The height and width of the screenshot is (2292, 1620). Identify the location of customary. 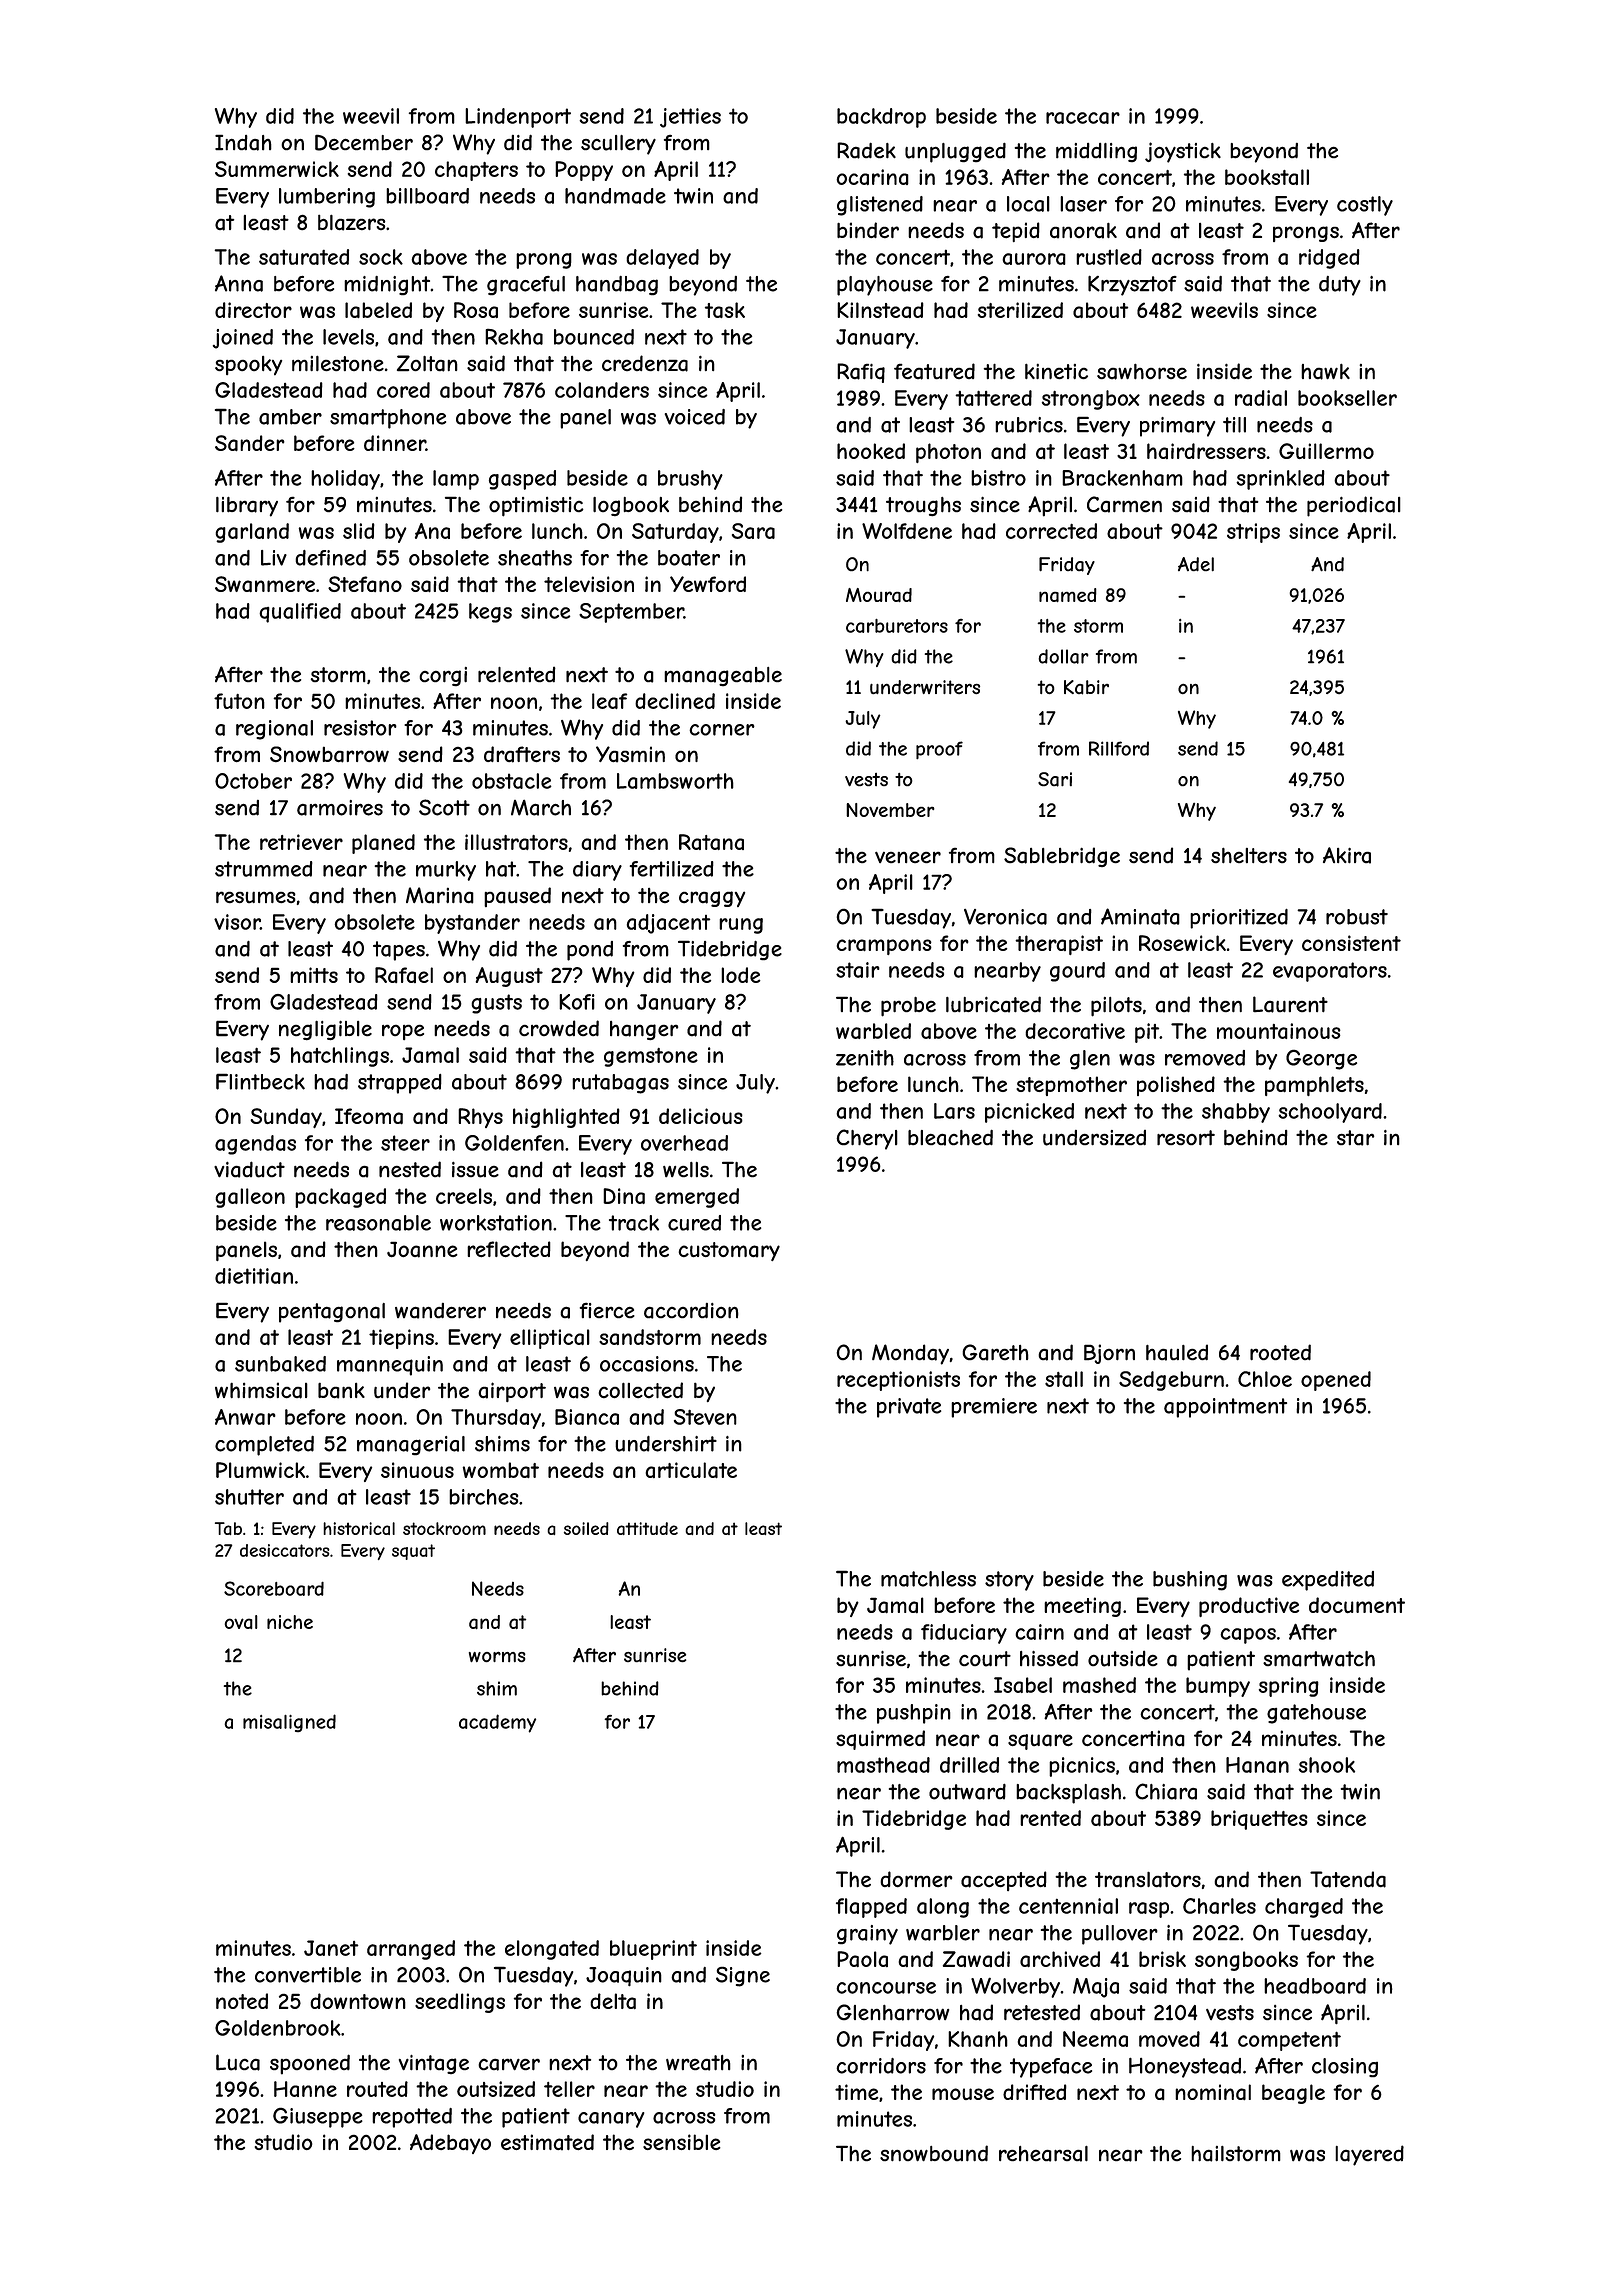
(729, 1251).
